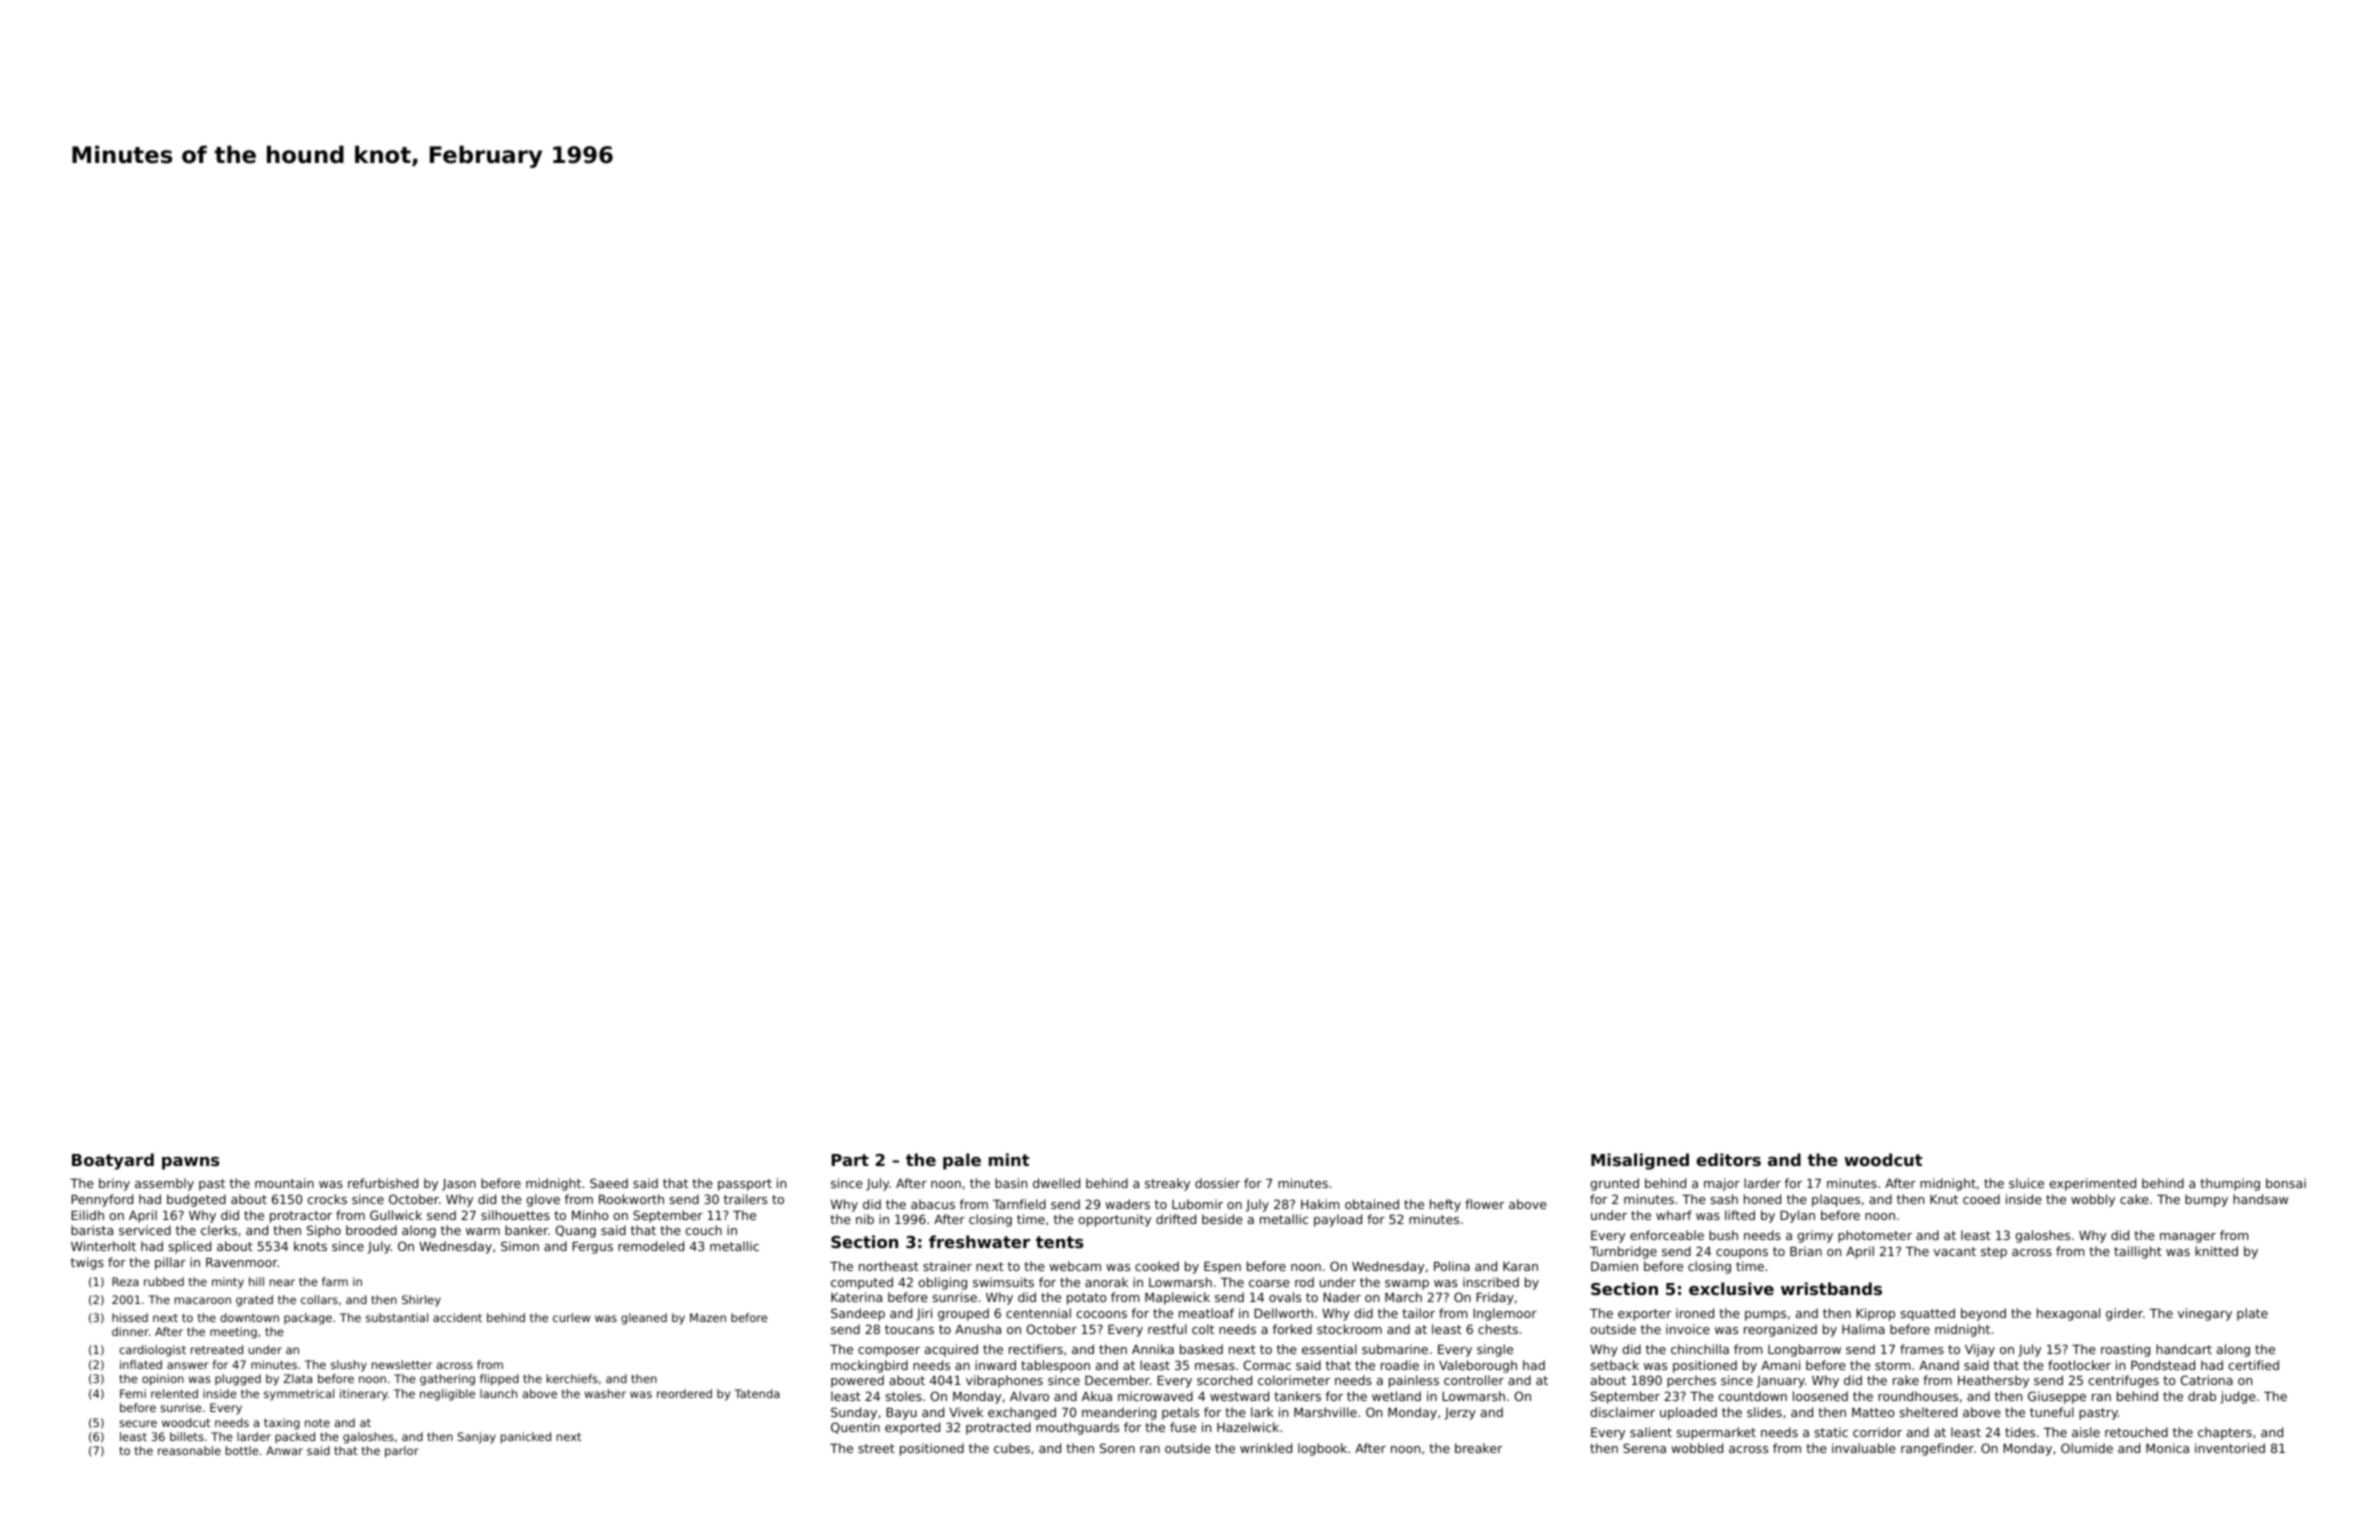 This screenshot has height=1540, width=2380. I want to click on secure, so click(138, 1423).
